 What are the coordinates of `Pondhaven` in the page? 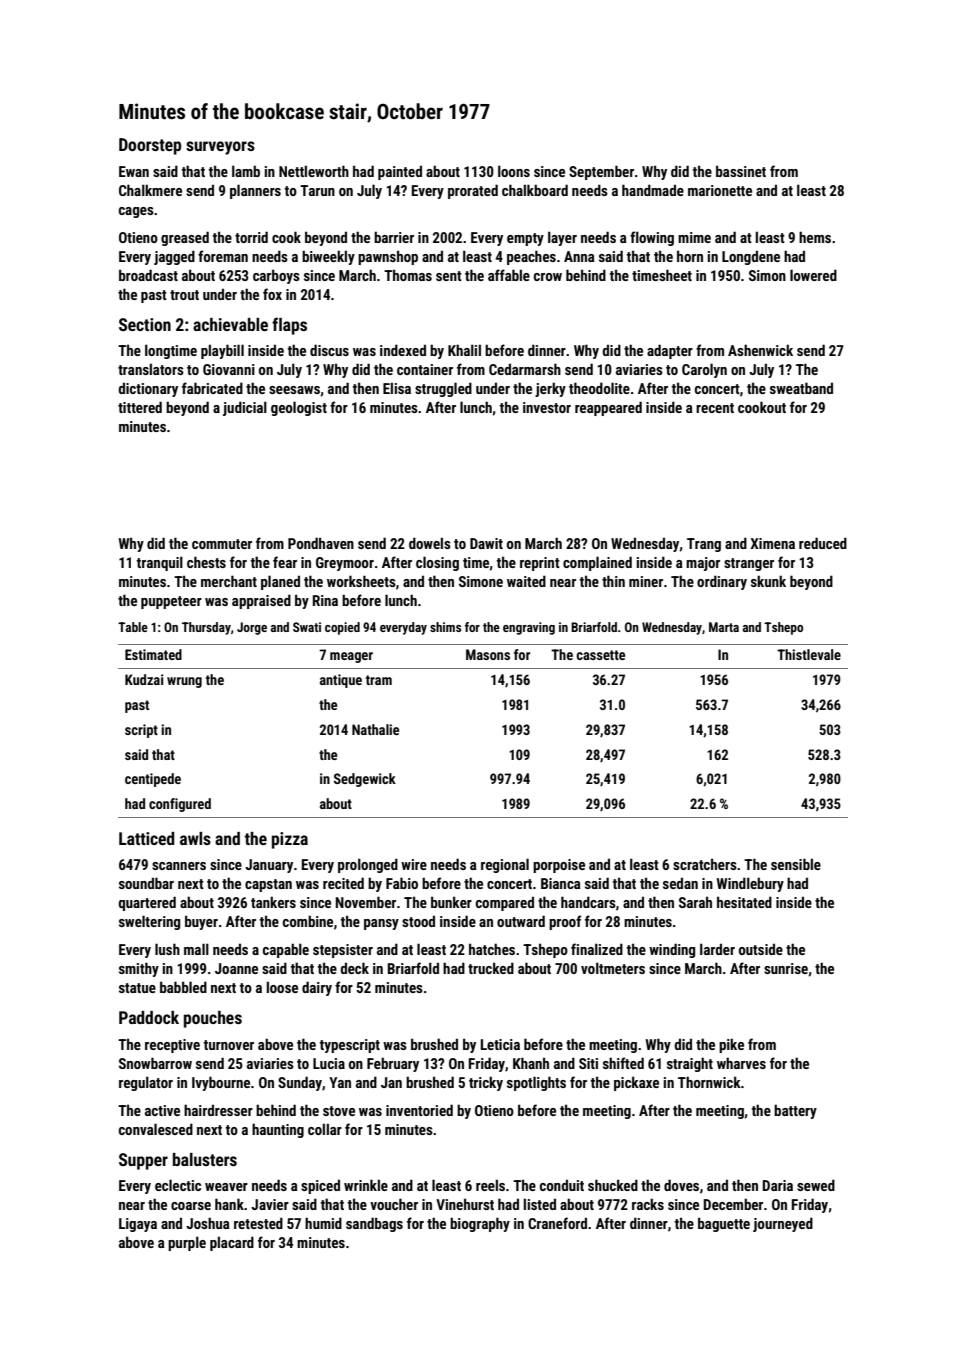 It's located at (321, 543).
